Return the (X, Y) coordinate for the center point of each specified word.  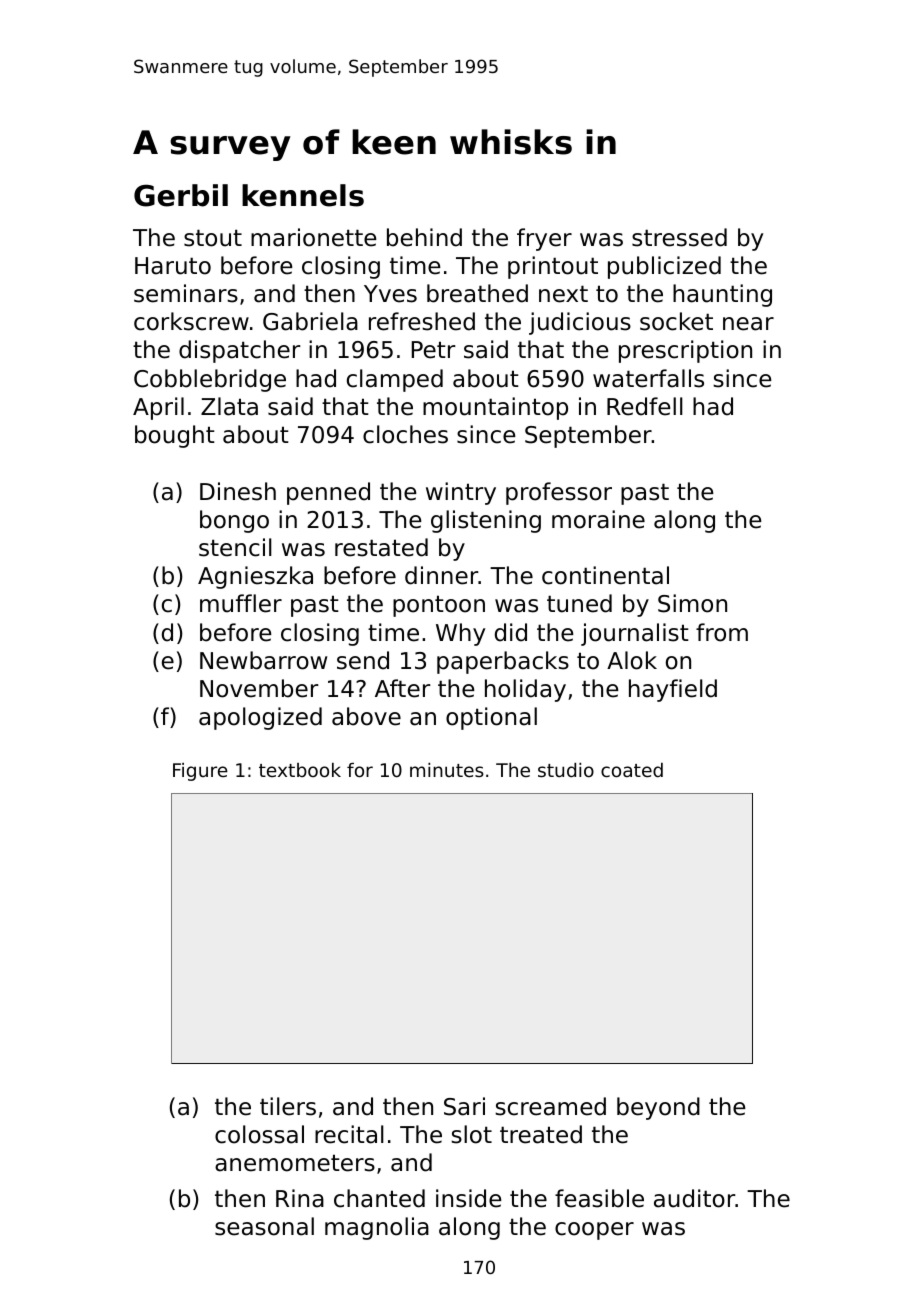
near (748, 324)
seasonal (264, 1226)
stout (213, 238)
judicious (580, 323)
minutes (447, 770)
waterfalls (648, 378)
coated (632, 770)
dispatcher (239, 351)
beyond (658, 1108)
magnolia (377, 1228)
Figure (200, 772)
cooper (594, 1231)
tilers (288, 1106)
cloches (405, 434)
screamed (550, 1106)
